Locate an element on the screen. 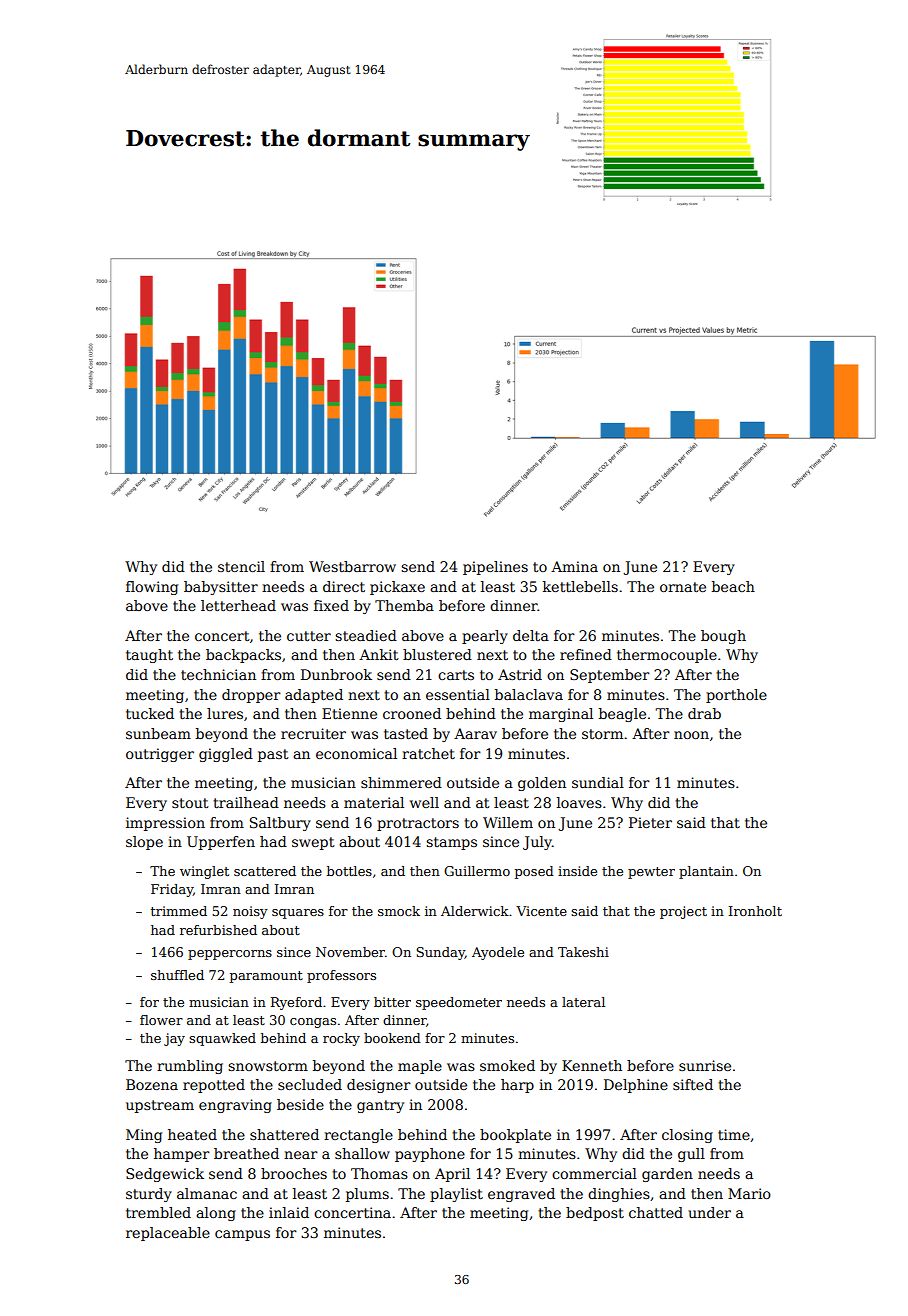  bedpost is located at coordinates (595, 1214).
